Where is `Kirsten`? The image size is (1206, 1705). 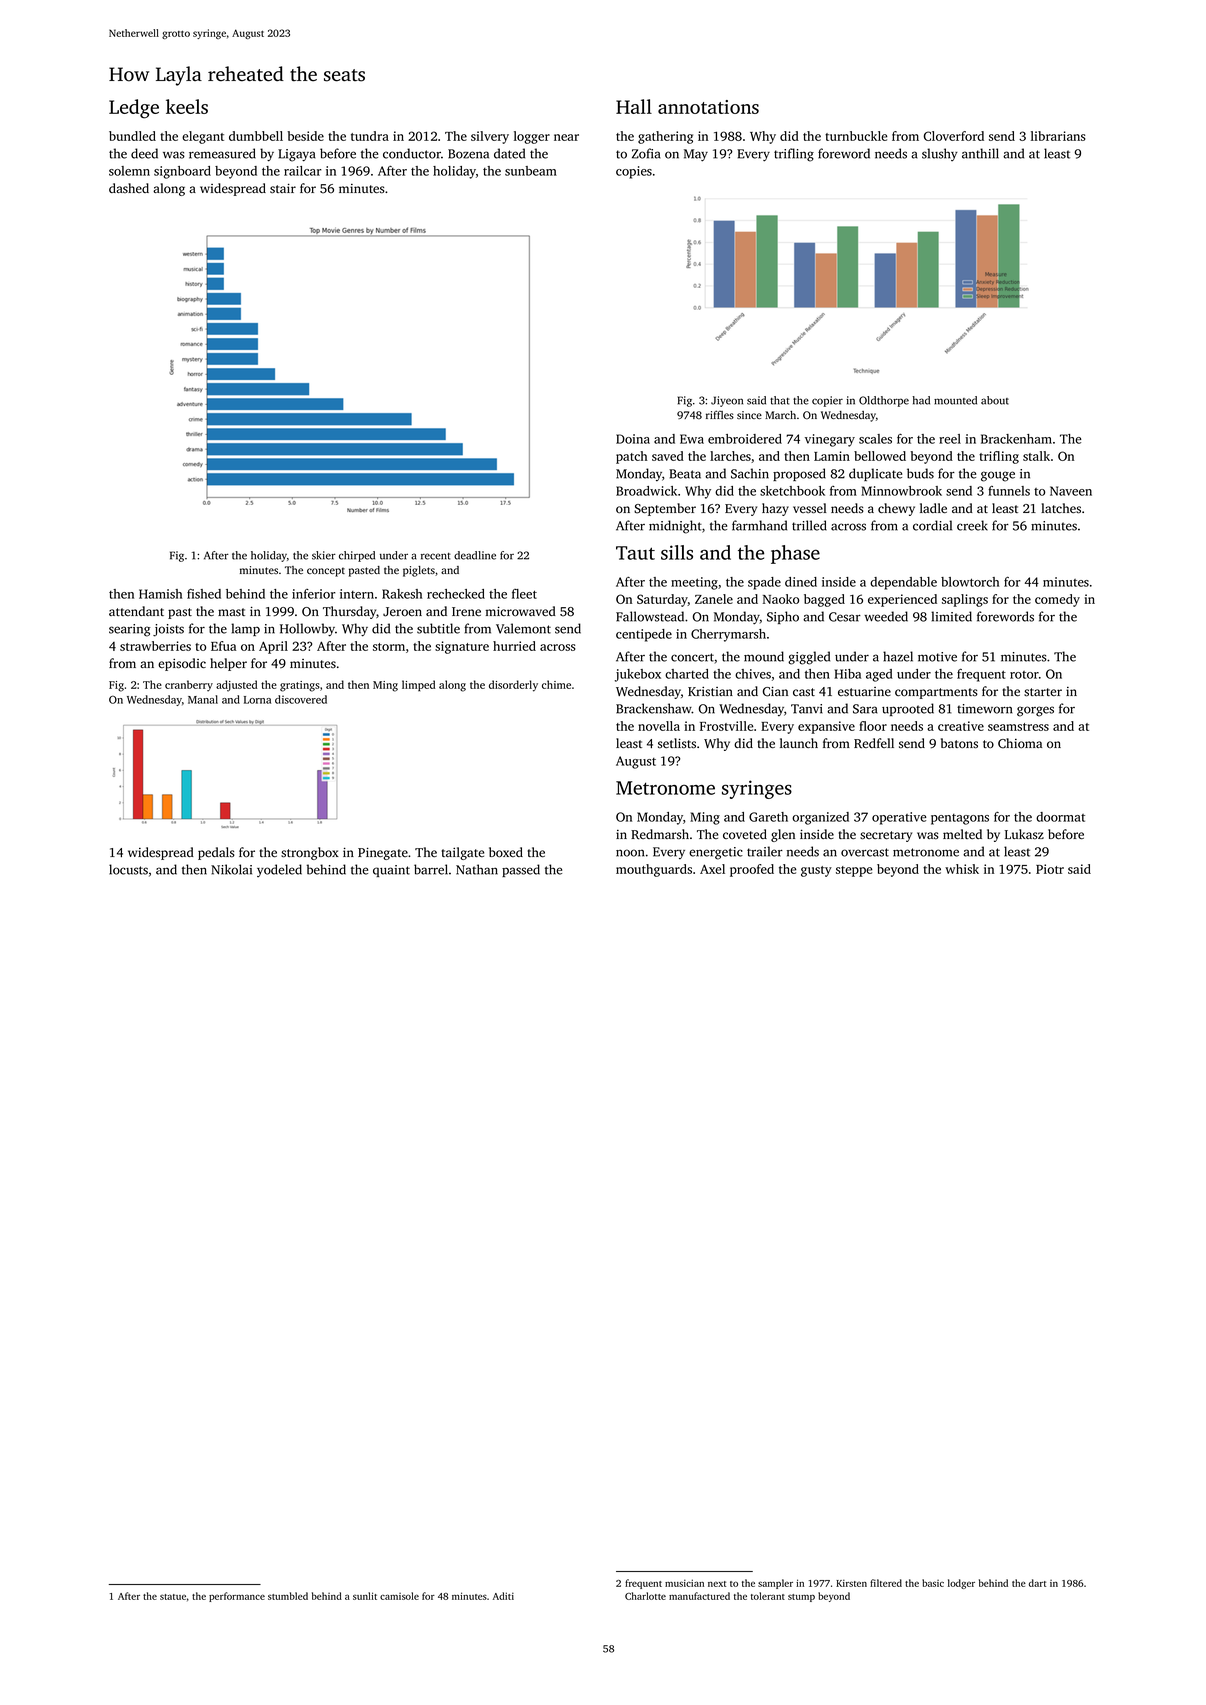
Kirsten is located at coordinates (851, 1583).
